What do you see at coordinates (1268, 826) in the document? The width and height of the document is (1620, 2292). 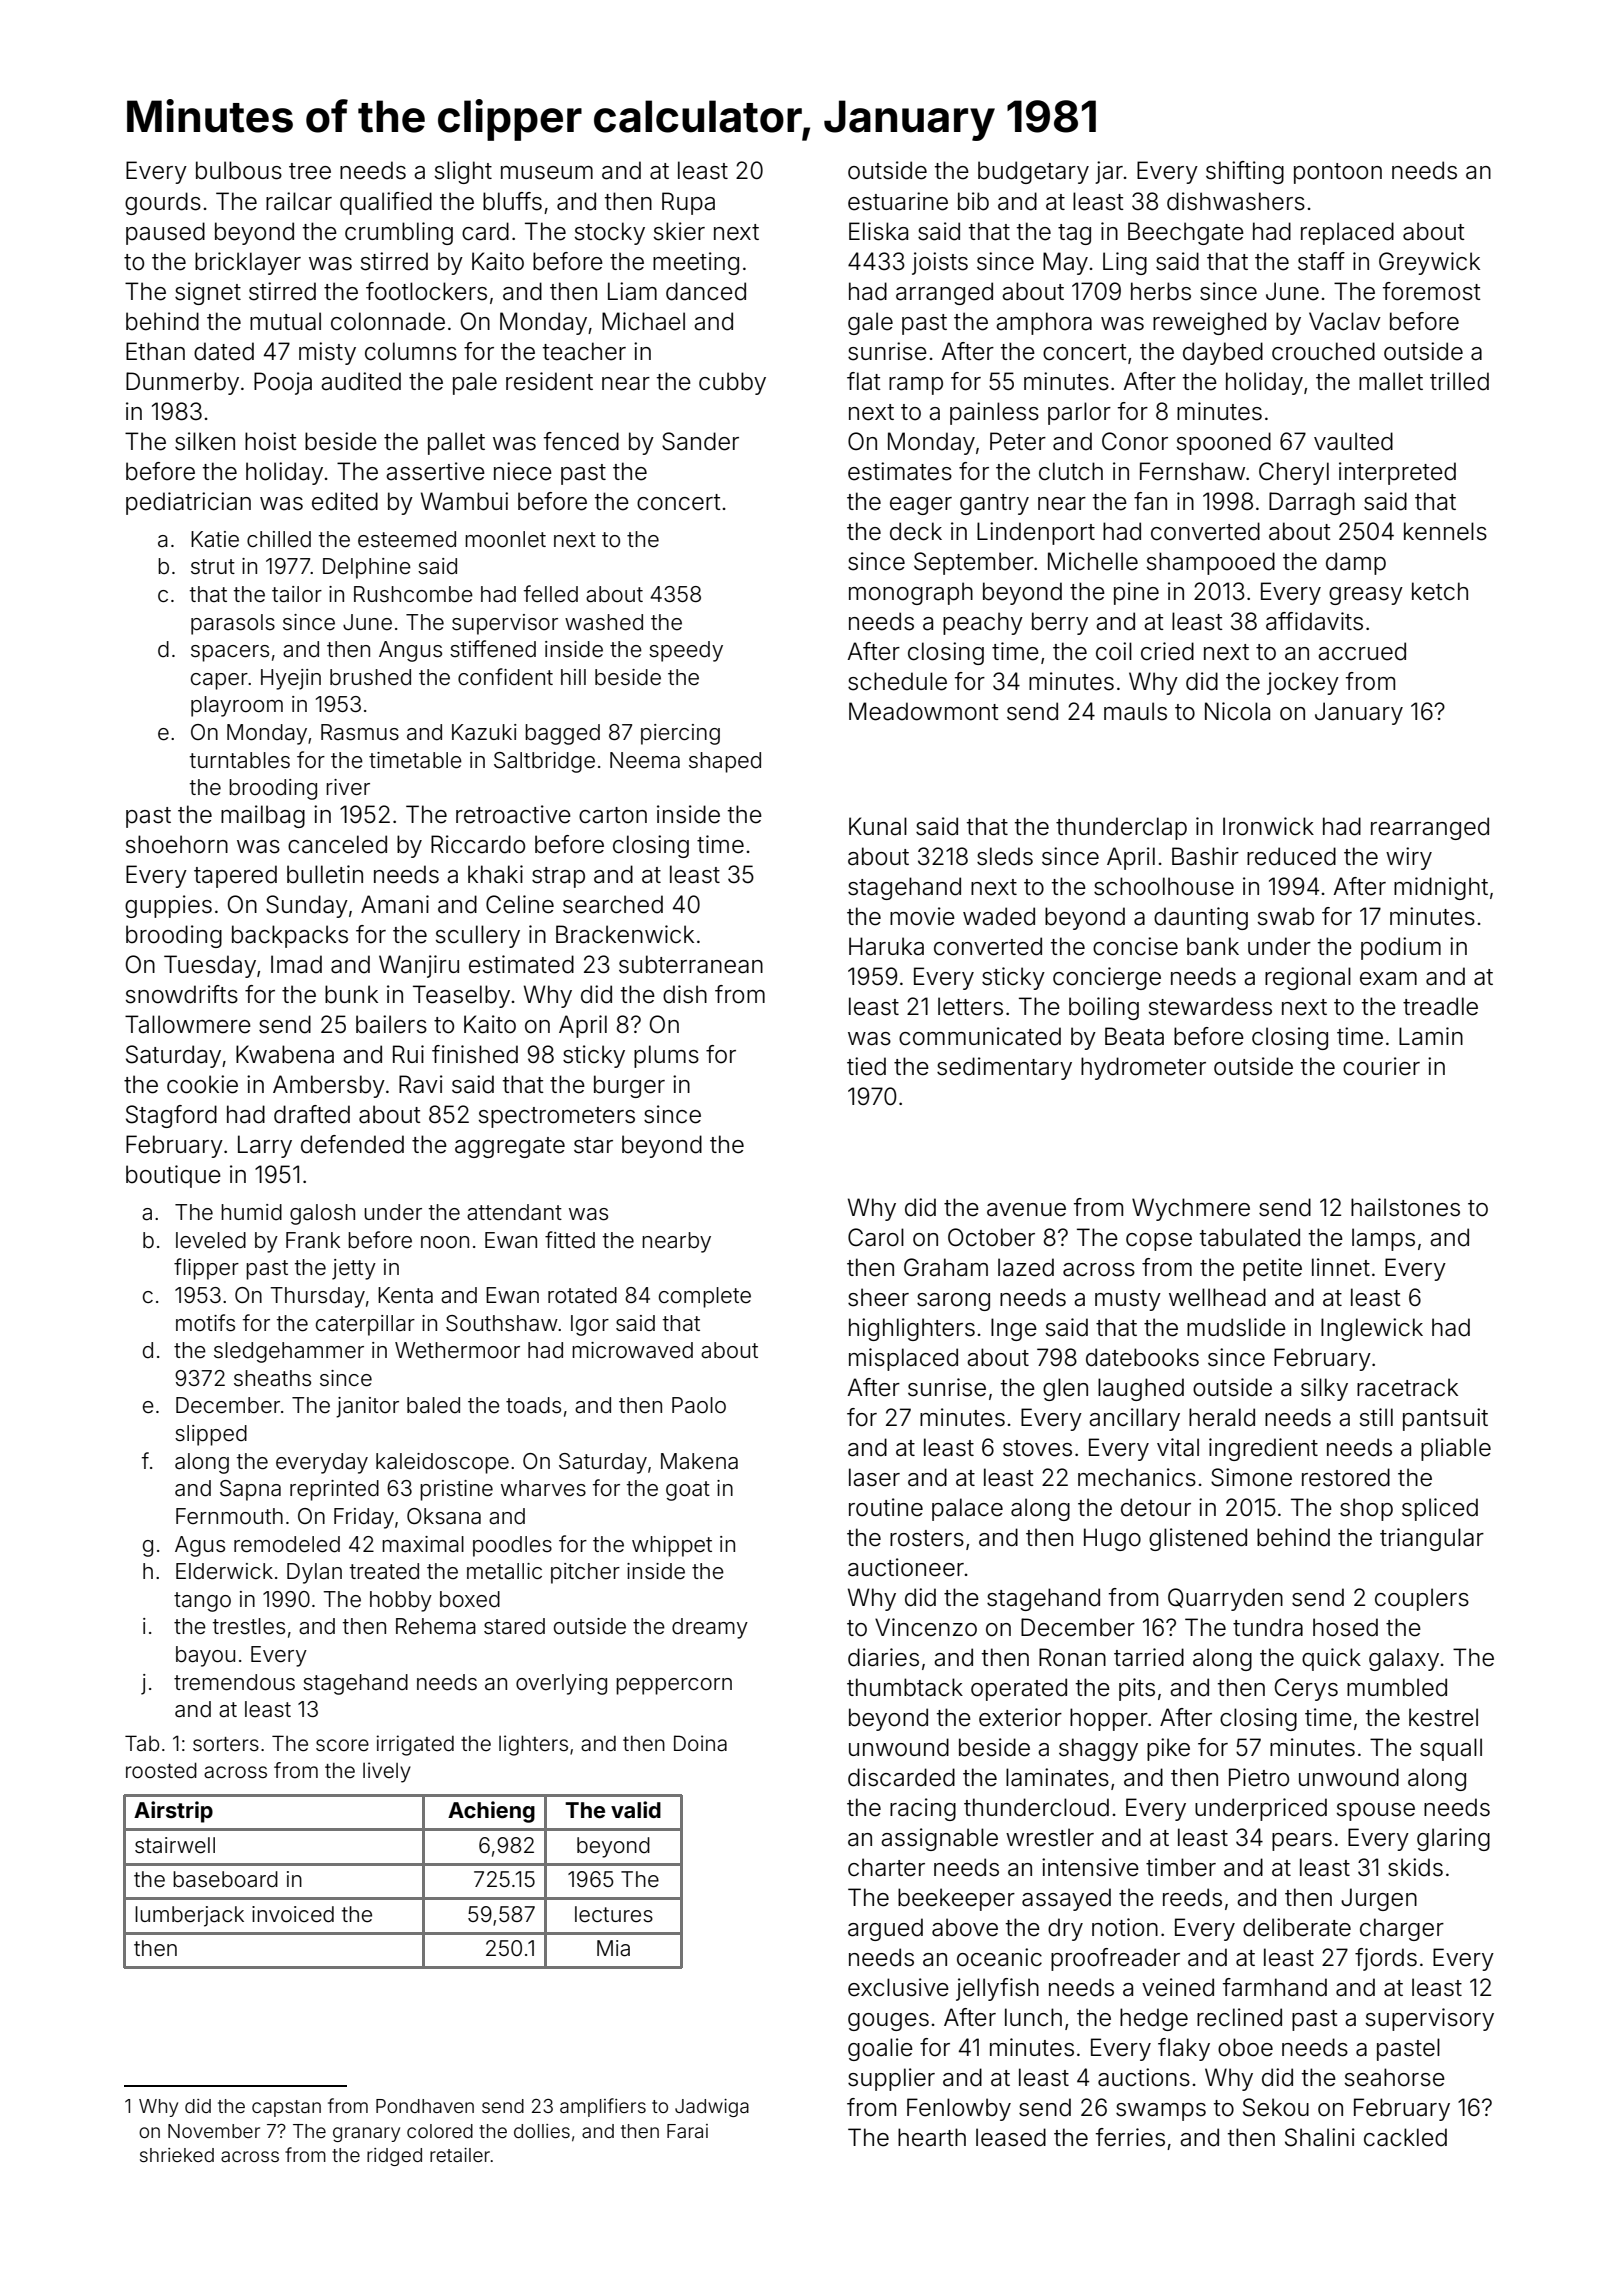 I see `Ironwick` at bounding box center [1268, 826].
